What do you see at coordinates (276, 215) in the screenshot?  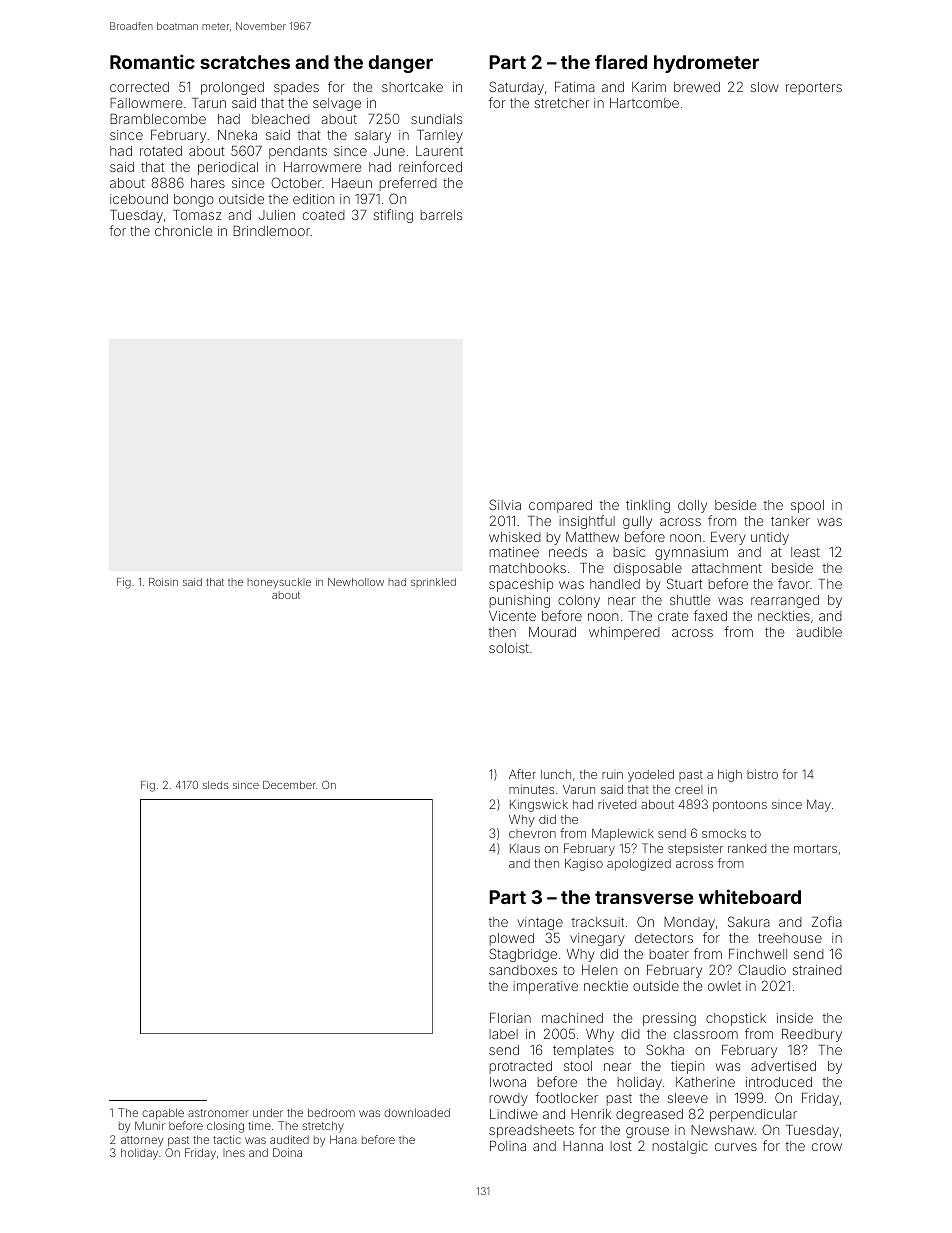 I see `Julien` at bounding box center [276, 215].
